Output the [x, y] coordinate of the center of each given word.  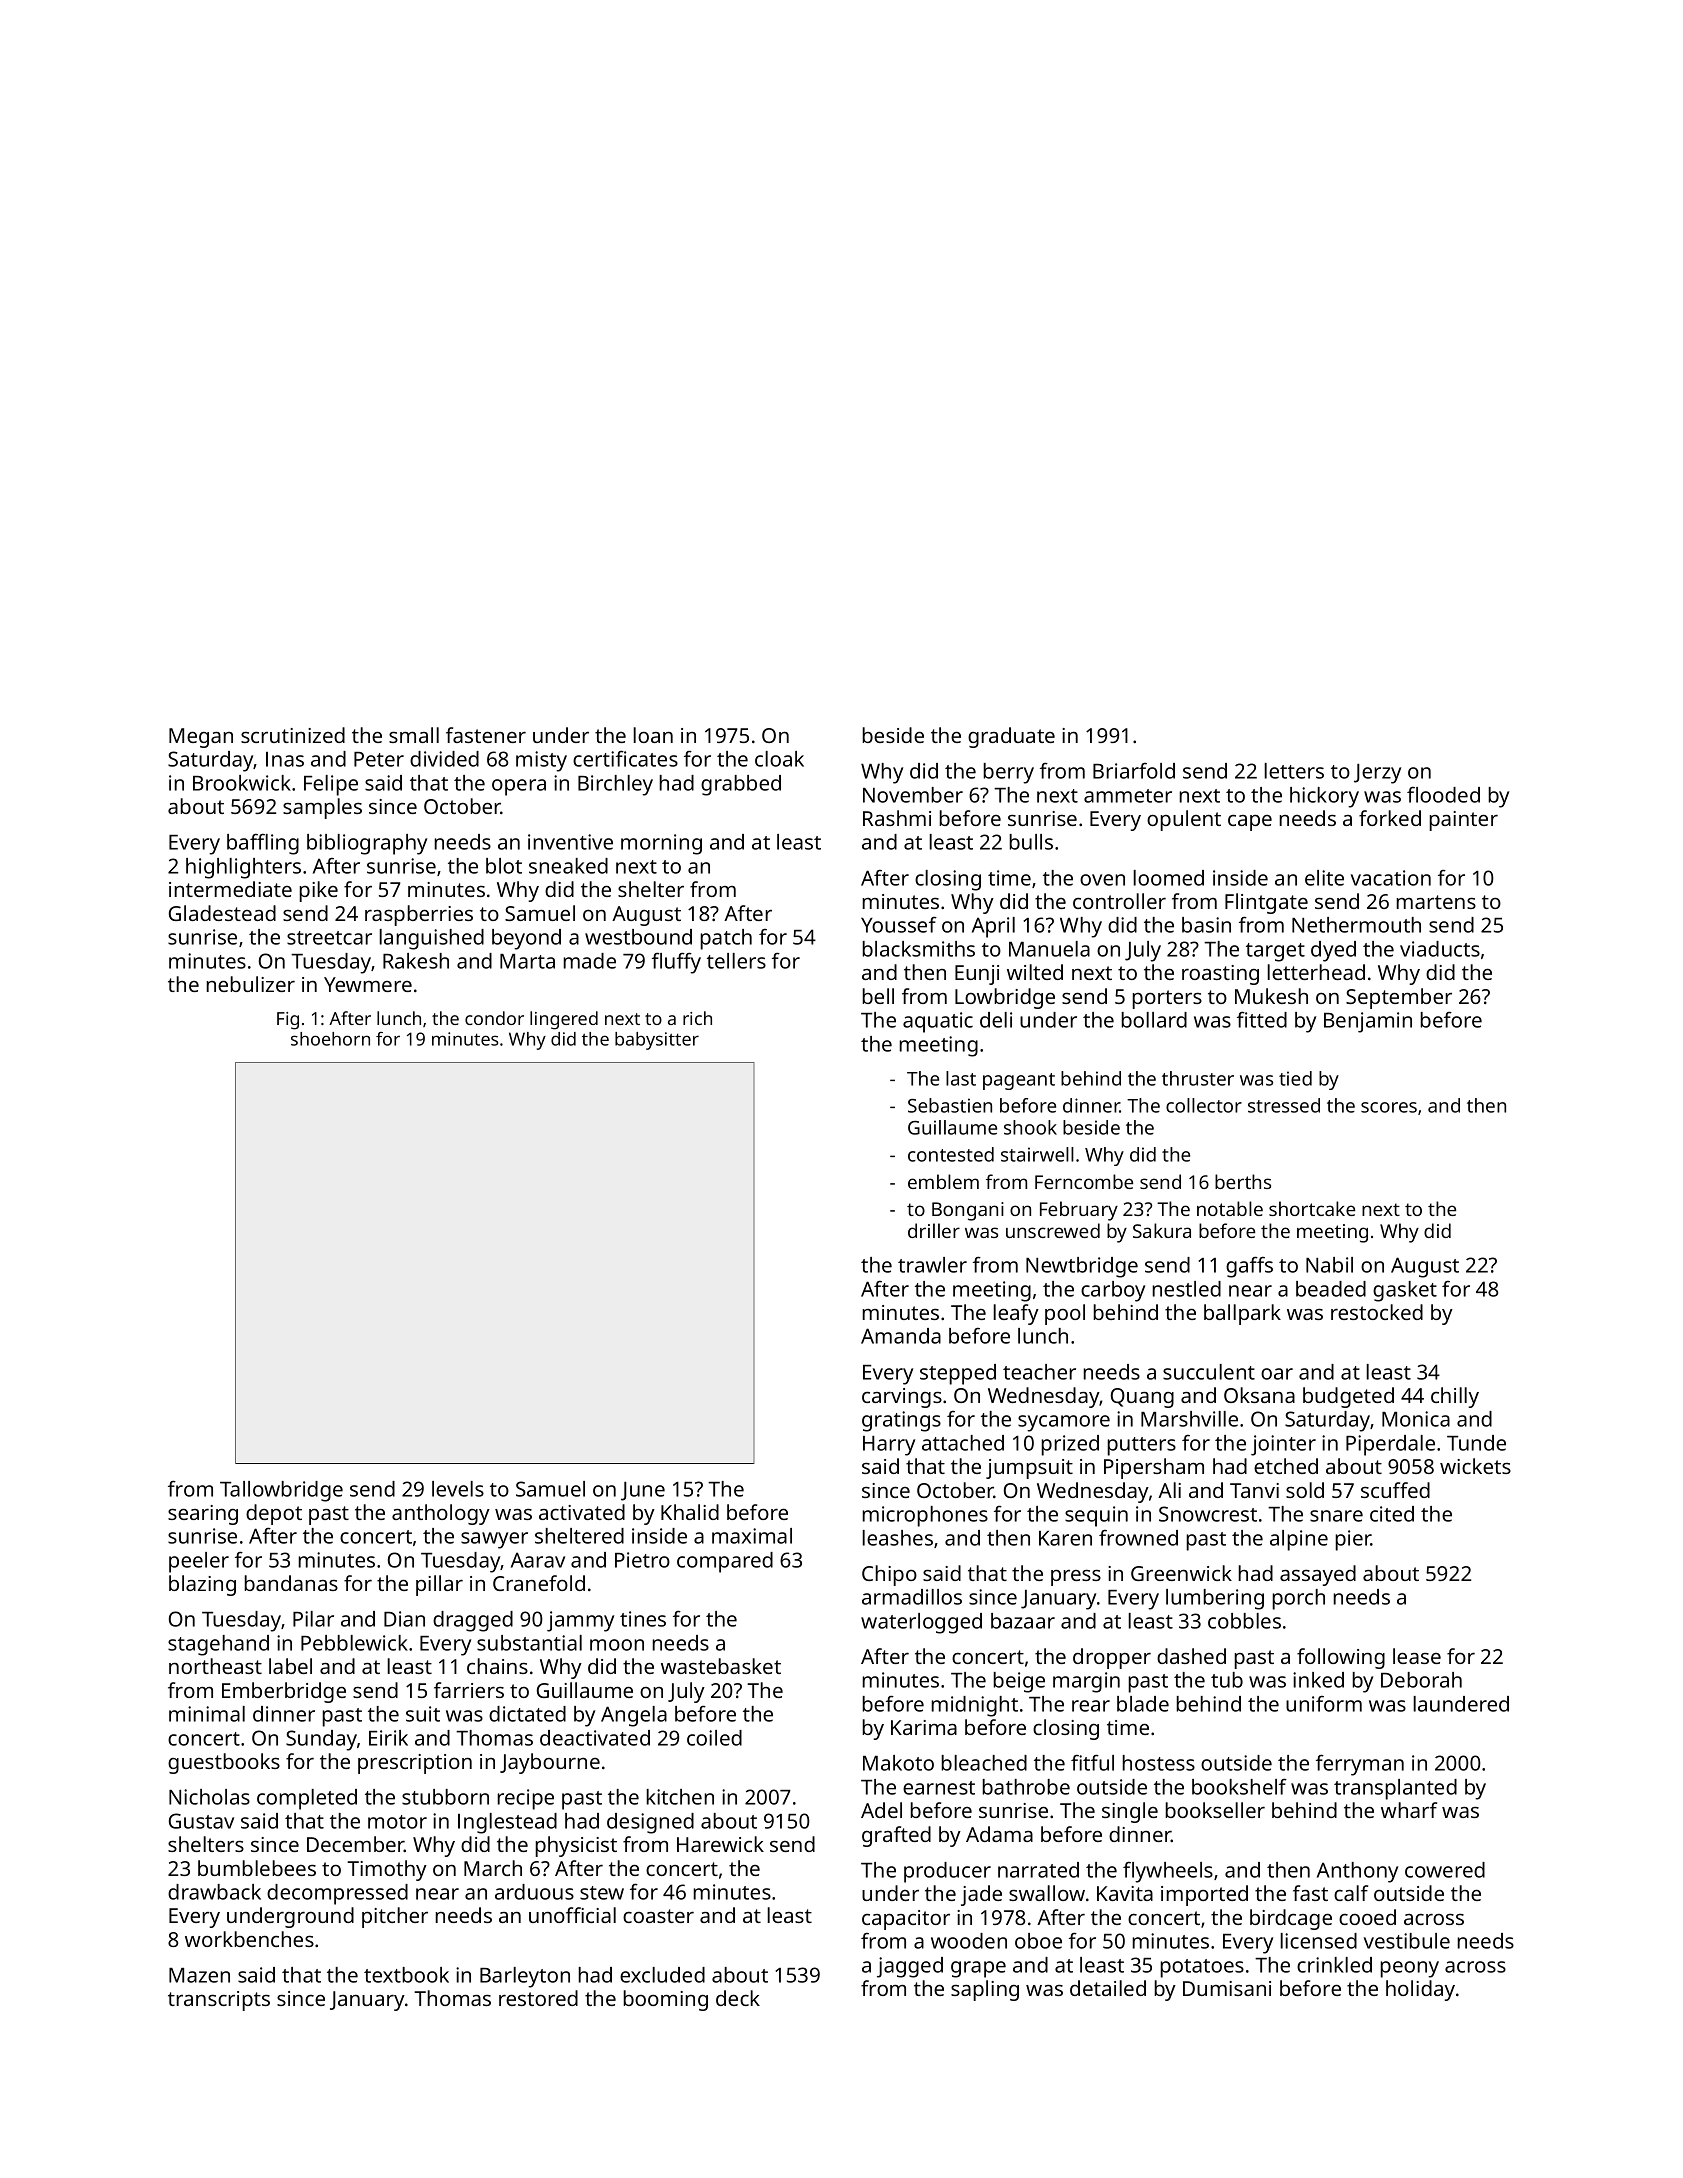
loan [653, 735]
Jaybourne [550, 1763]
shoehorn [330, 1039]
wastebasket [721, 1666]
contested [951, 1154]
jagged [910, 1967]
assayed [1318, 1575]
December [355, 1844]
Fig [288, 1021]
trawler [932, 1265]
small [414, 735]
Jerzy [1377, 774]
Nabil [1329, 1265]
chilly [1455, 1397]
